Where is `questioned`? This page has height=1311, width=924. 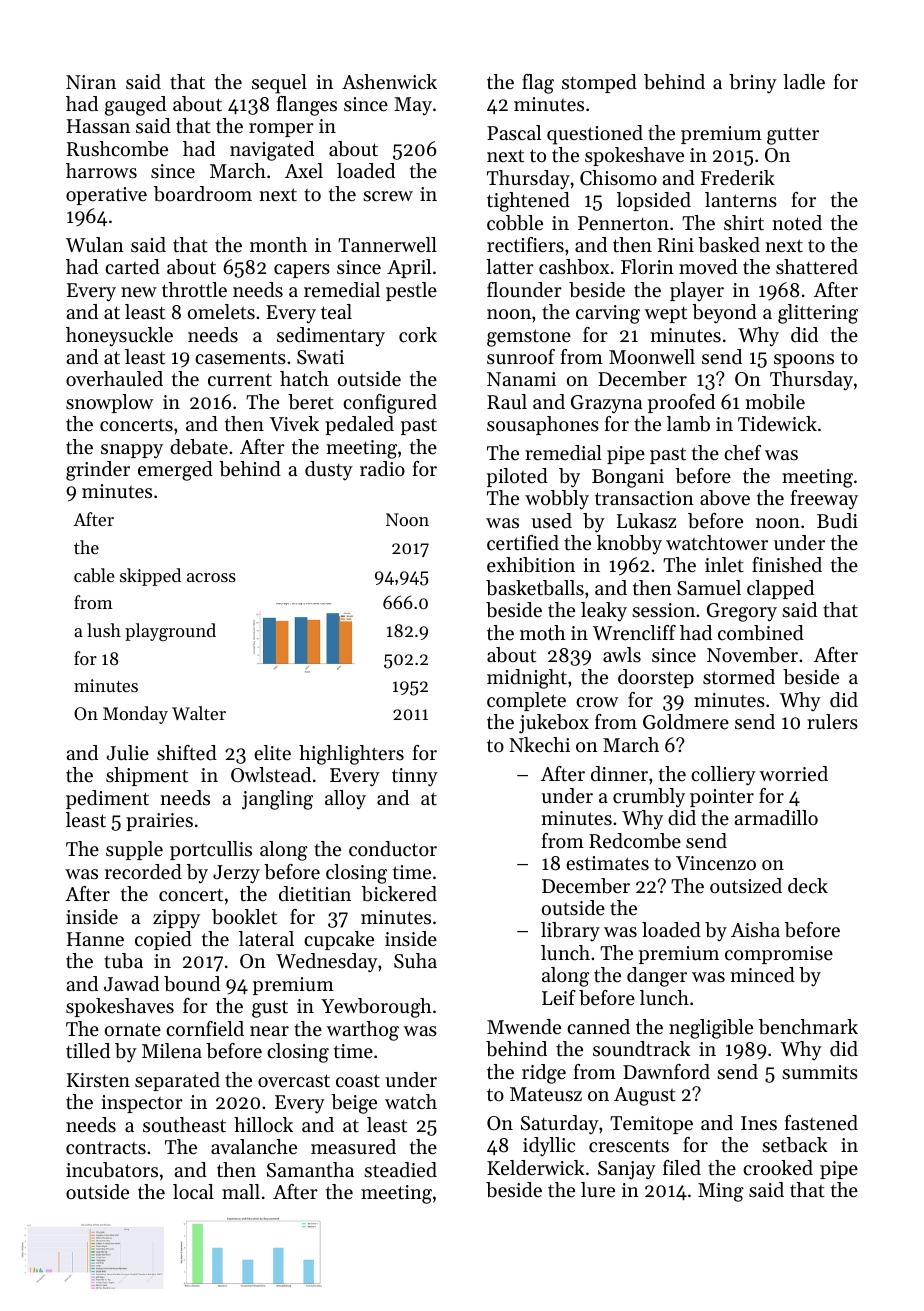 questioned is located at coordinates (595, 135).
